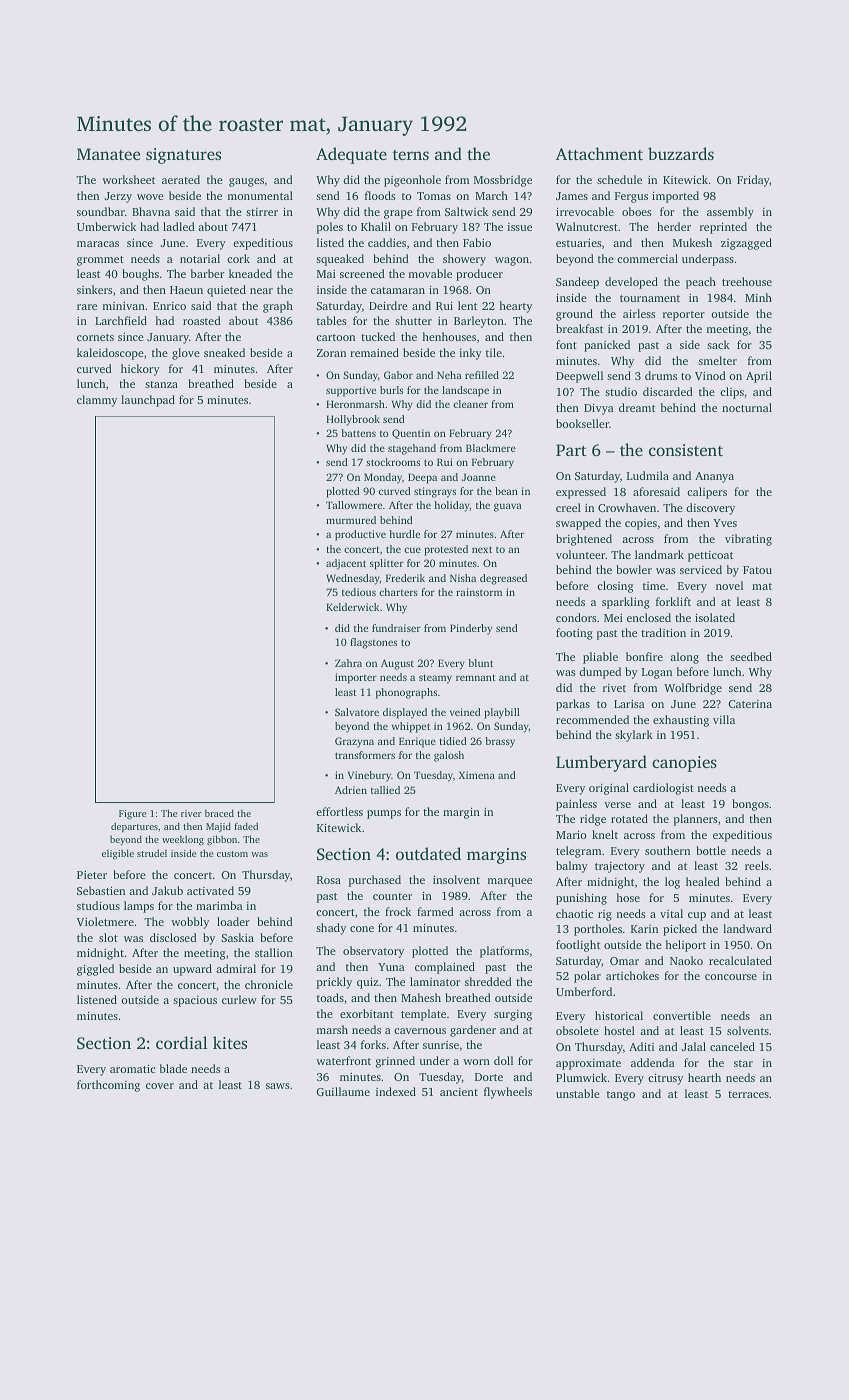 Image resolution: width=849 pixels, height=1400 pixels. What do you see at coordinates (621, 1096) in the screenshot?
I see `tango` at bounding box center [621, 1096].
